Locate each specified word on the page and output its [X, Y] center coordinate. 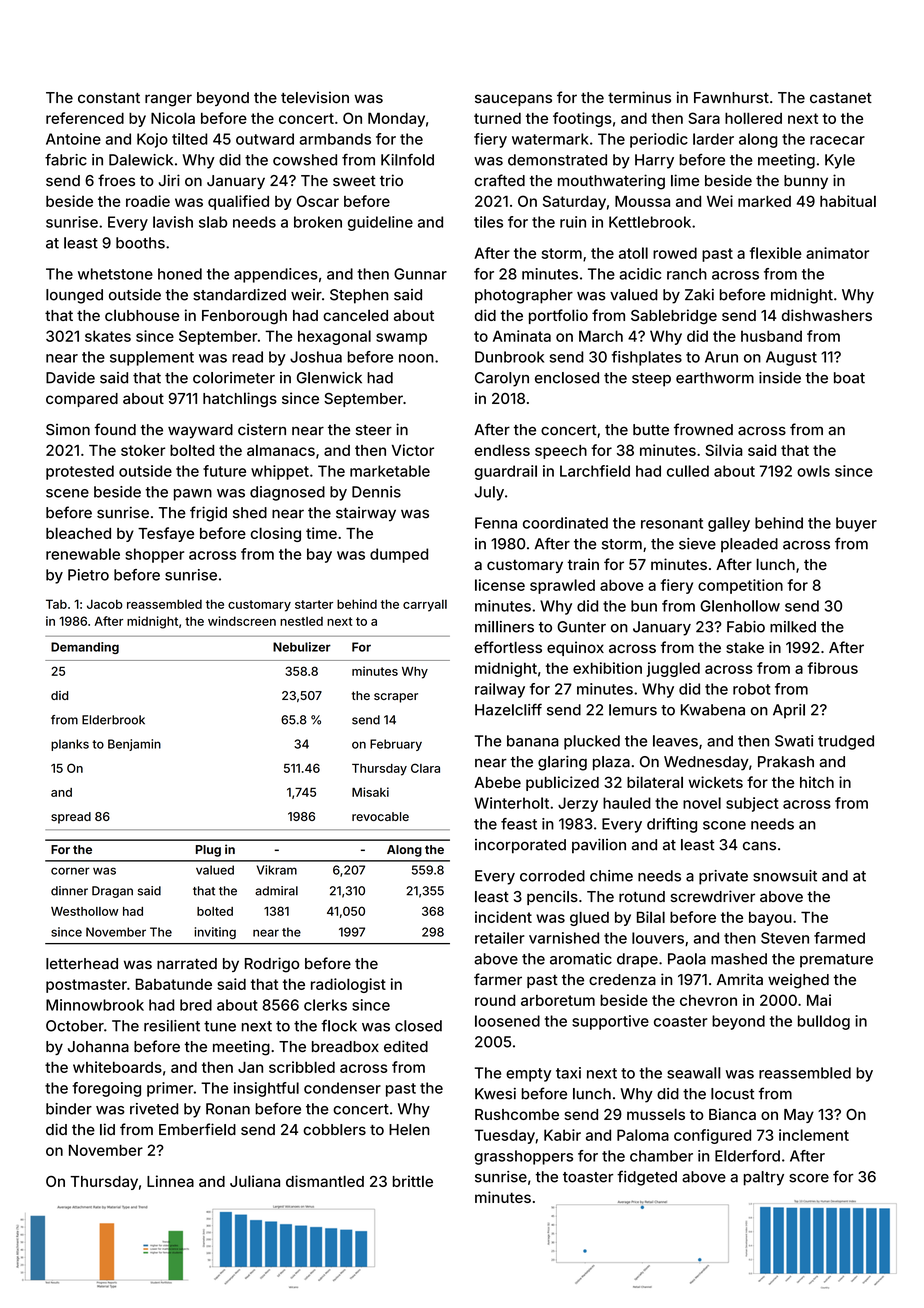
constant [109, 98]
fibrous [832, 668]
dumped [399, 555]
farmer [498, 979]
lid [107, 1129]
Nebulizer [302, 647]
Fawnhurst [731, 97]
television [315, 97]
